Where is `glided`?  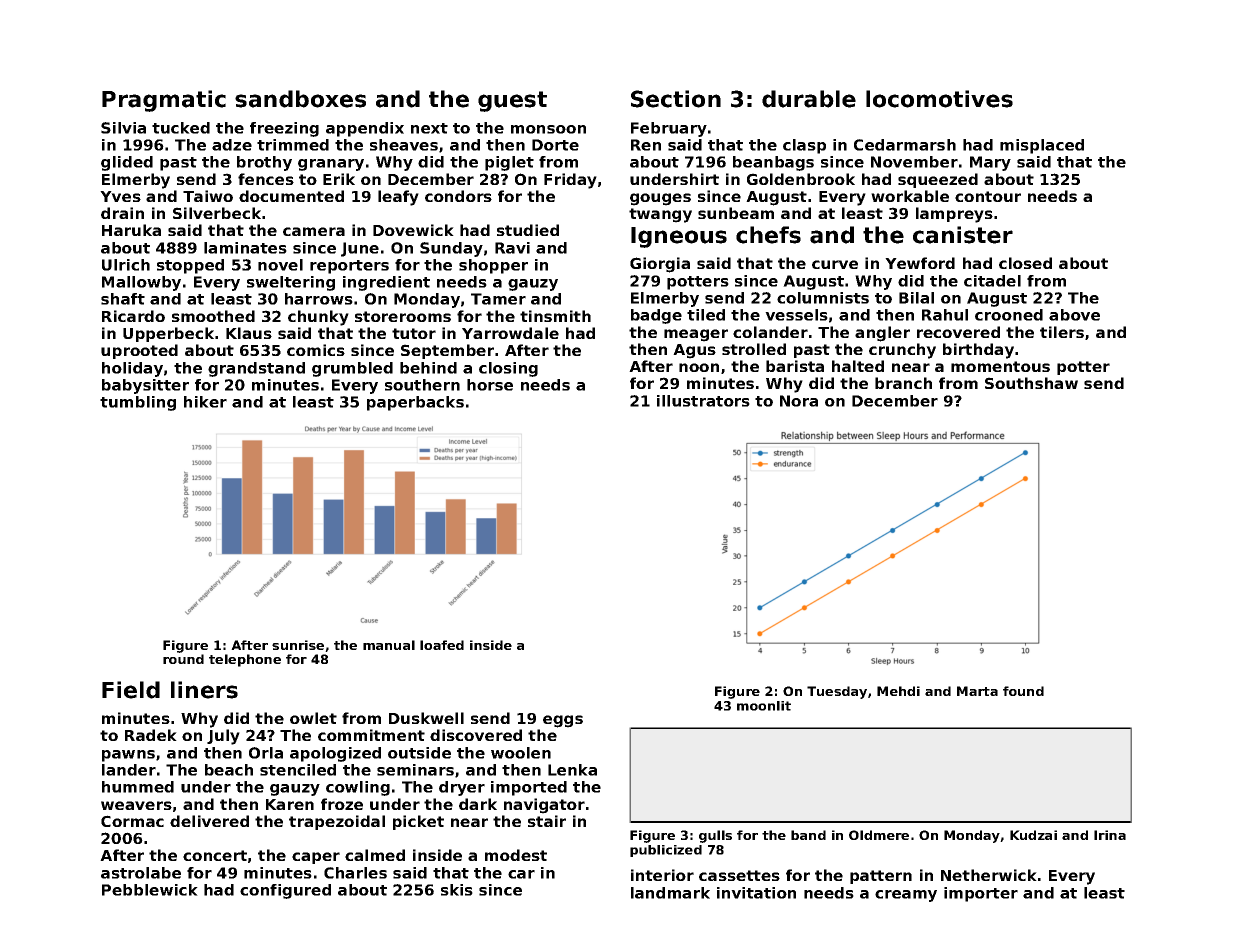
glided is located at coordinates (127, 163).
